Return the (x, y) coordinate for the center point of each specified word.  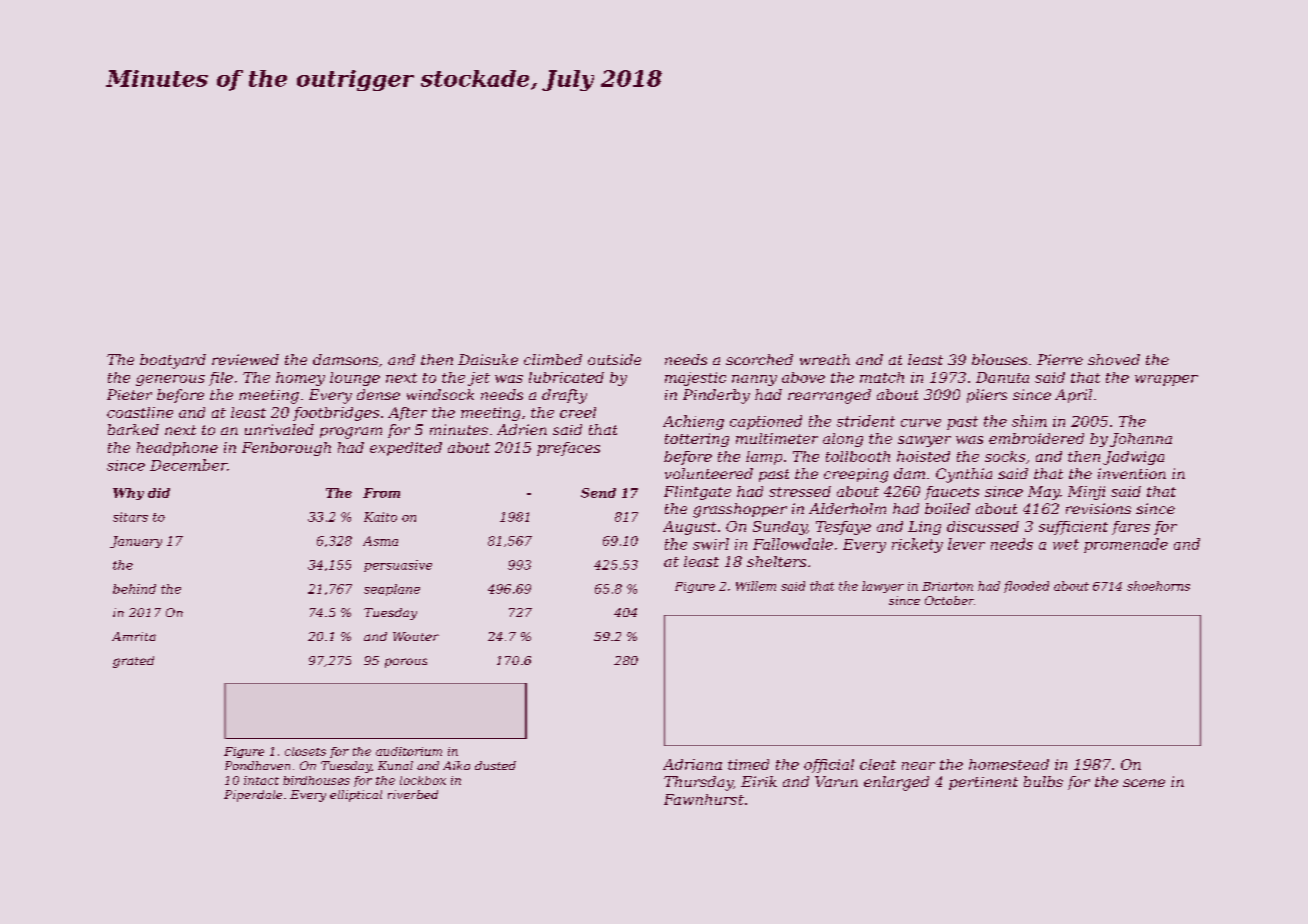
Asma (380, 541)
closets (305, 751)
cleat (878, 764)
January (136, 542)
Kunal (395, 765)
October (949, 600)
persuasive (398, 566)
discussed (983, 526)
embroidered (1036, 438)
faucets (952, 493)
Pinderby (716, 396)
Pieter (129, 394)
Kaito (380, 517)
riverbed (413, 794)
